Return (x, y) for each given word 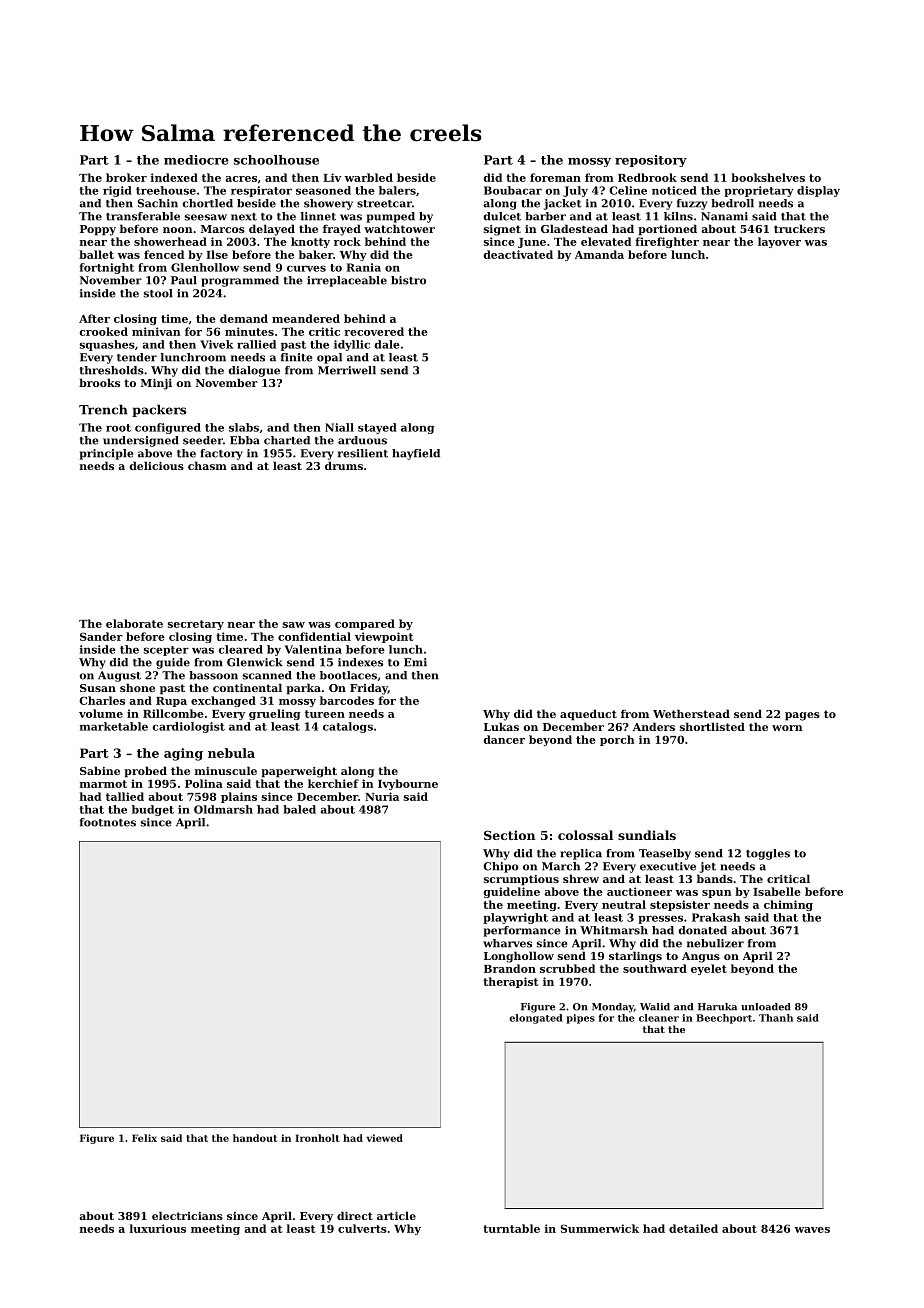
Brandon (510, 968)
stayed (377, 428)
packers (159, 410)
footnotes (108, 822)
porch (617, 740)
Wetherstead (691, 713)
